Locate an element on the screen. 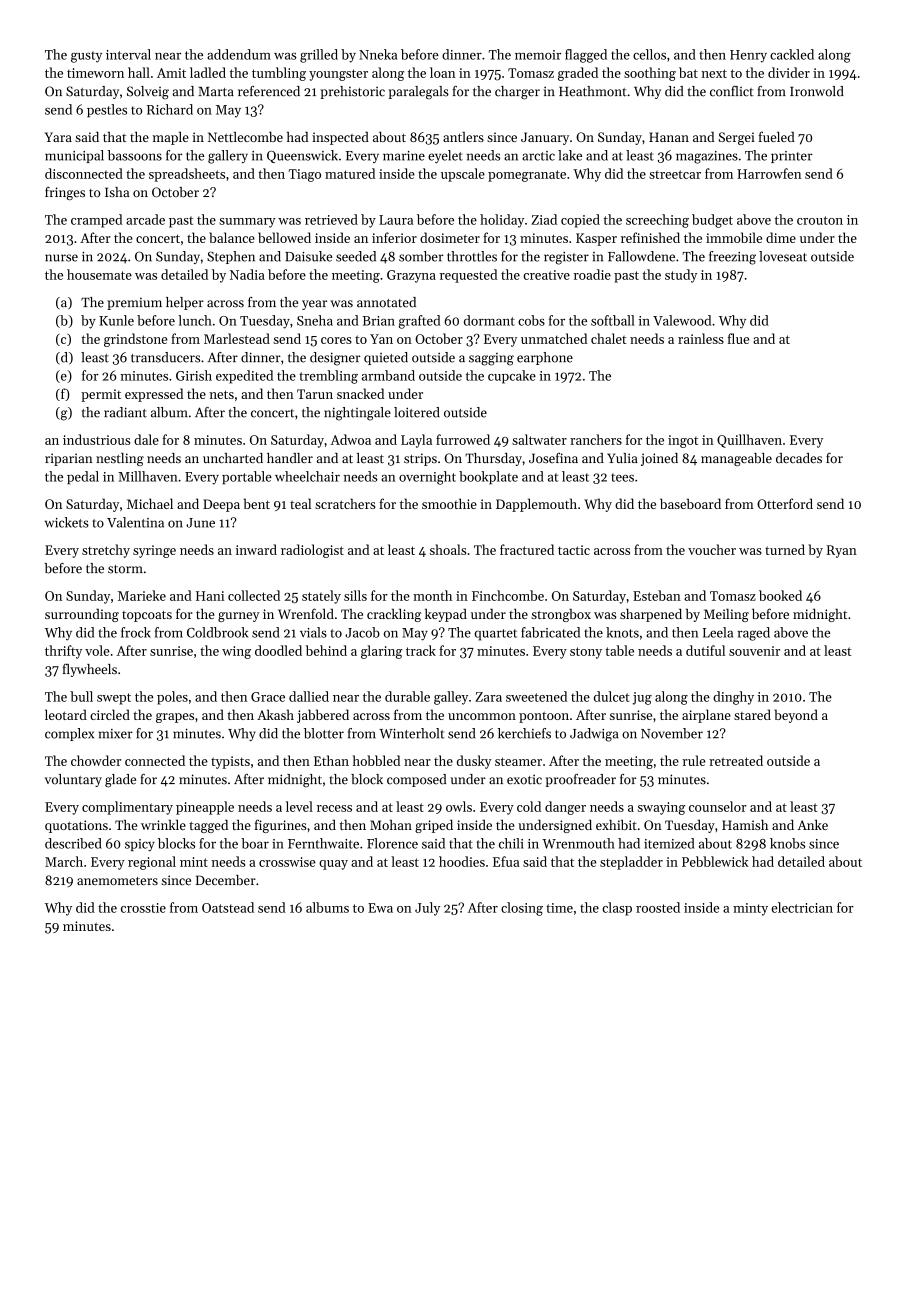 Image resolution: width=908 pixels, height=1316 pixels. dormant is located at coordinates (489, 320).
